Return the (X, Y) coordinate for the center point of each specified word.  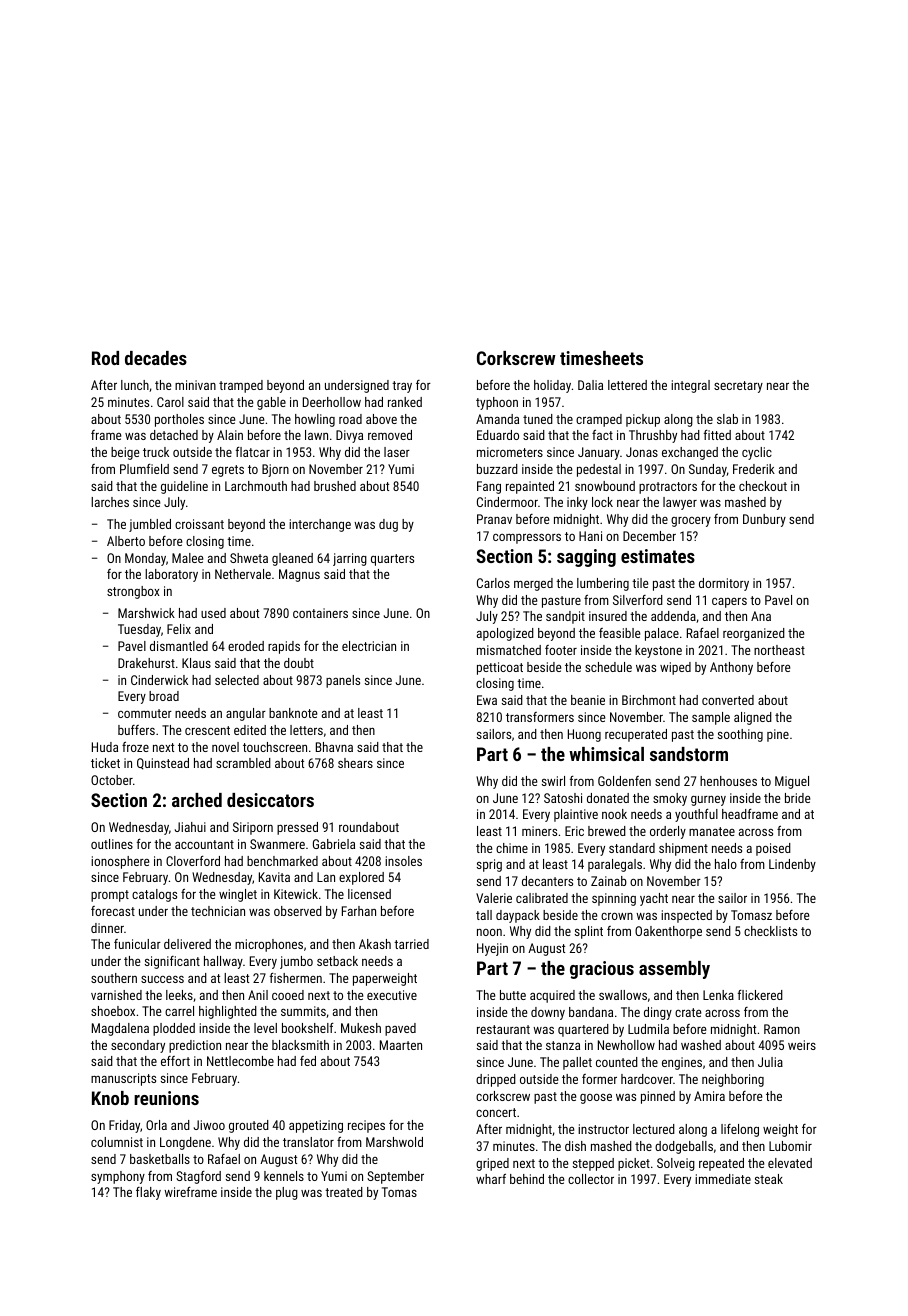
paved (400, 1029)
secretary (738, 387)
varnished (116, 995)
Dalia (590, 385)
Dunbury (764, 520)
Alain (230, 435)
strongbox (133, 592)
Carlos (493, 583)
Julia (770, 1062)
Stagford (198, 1177)
